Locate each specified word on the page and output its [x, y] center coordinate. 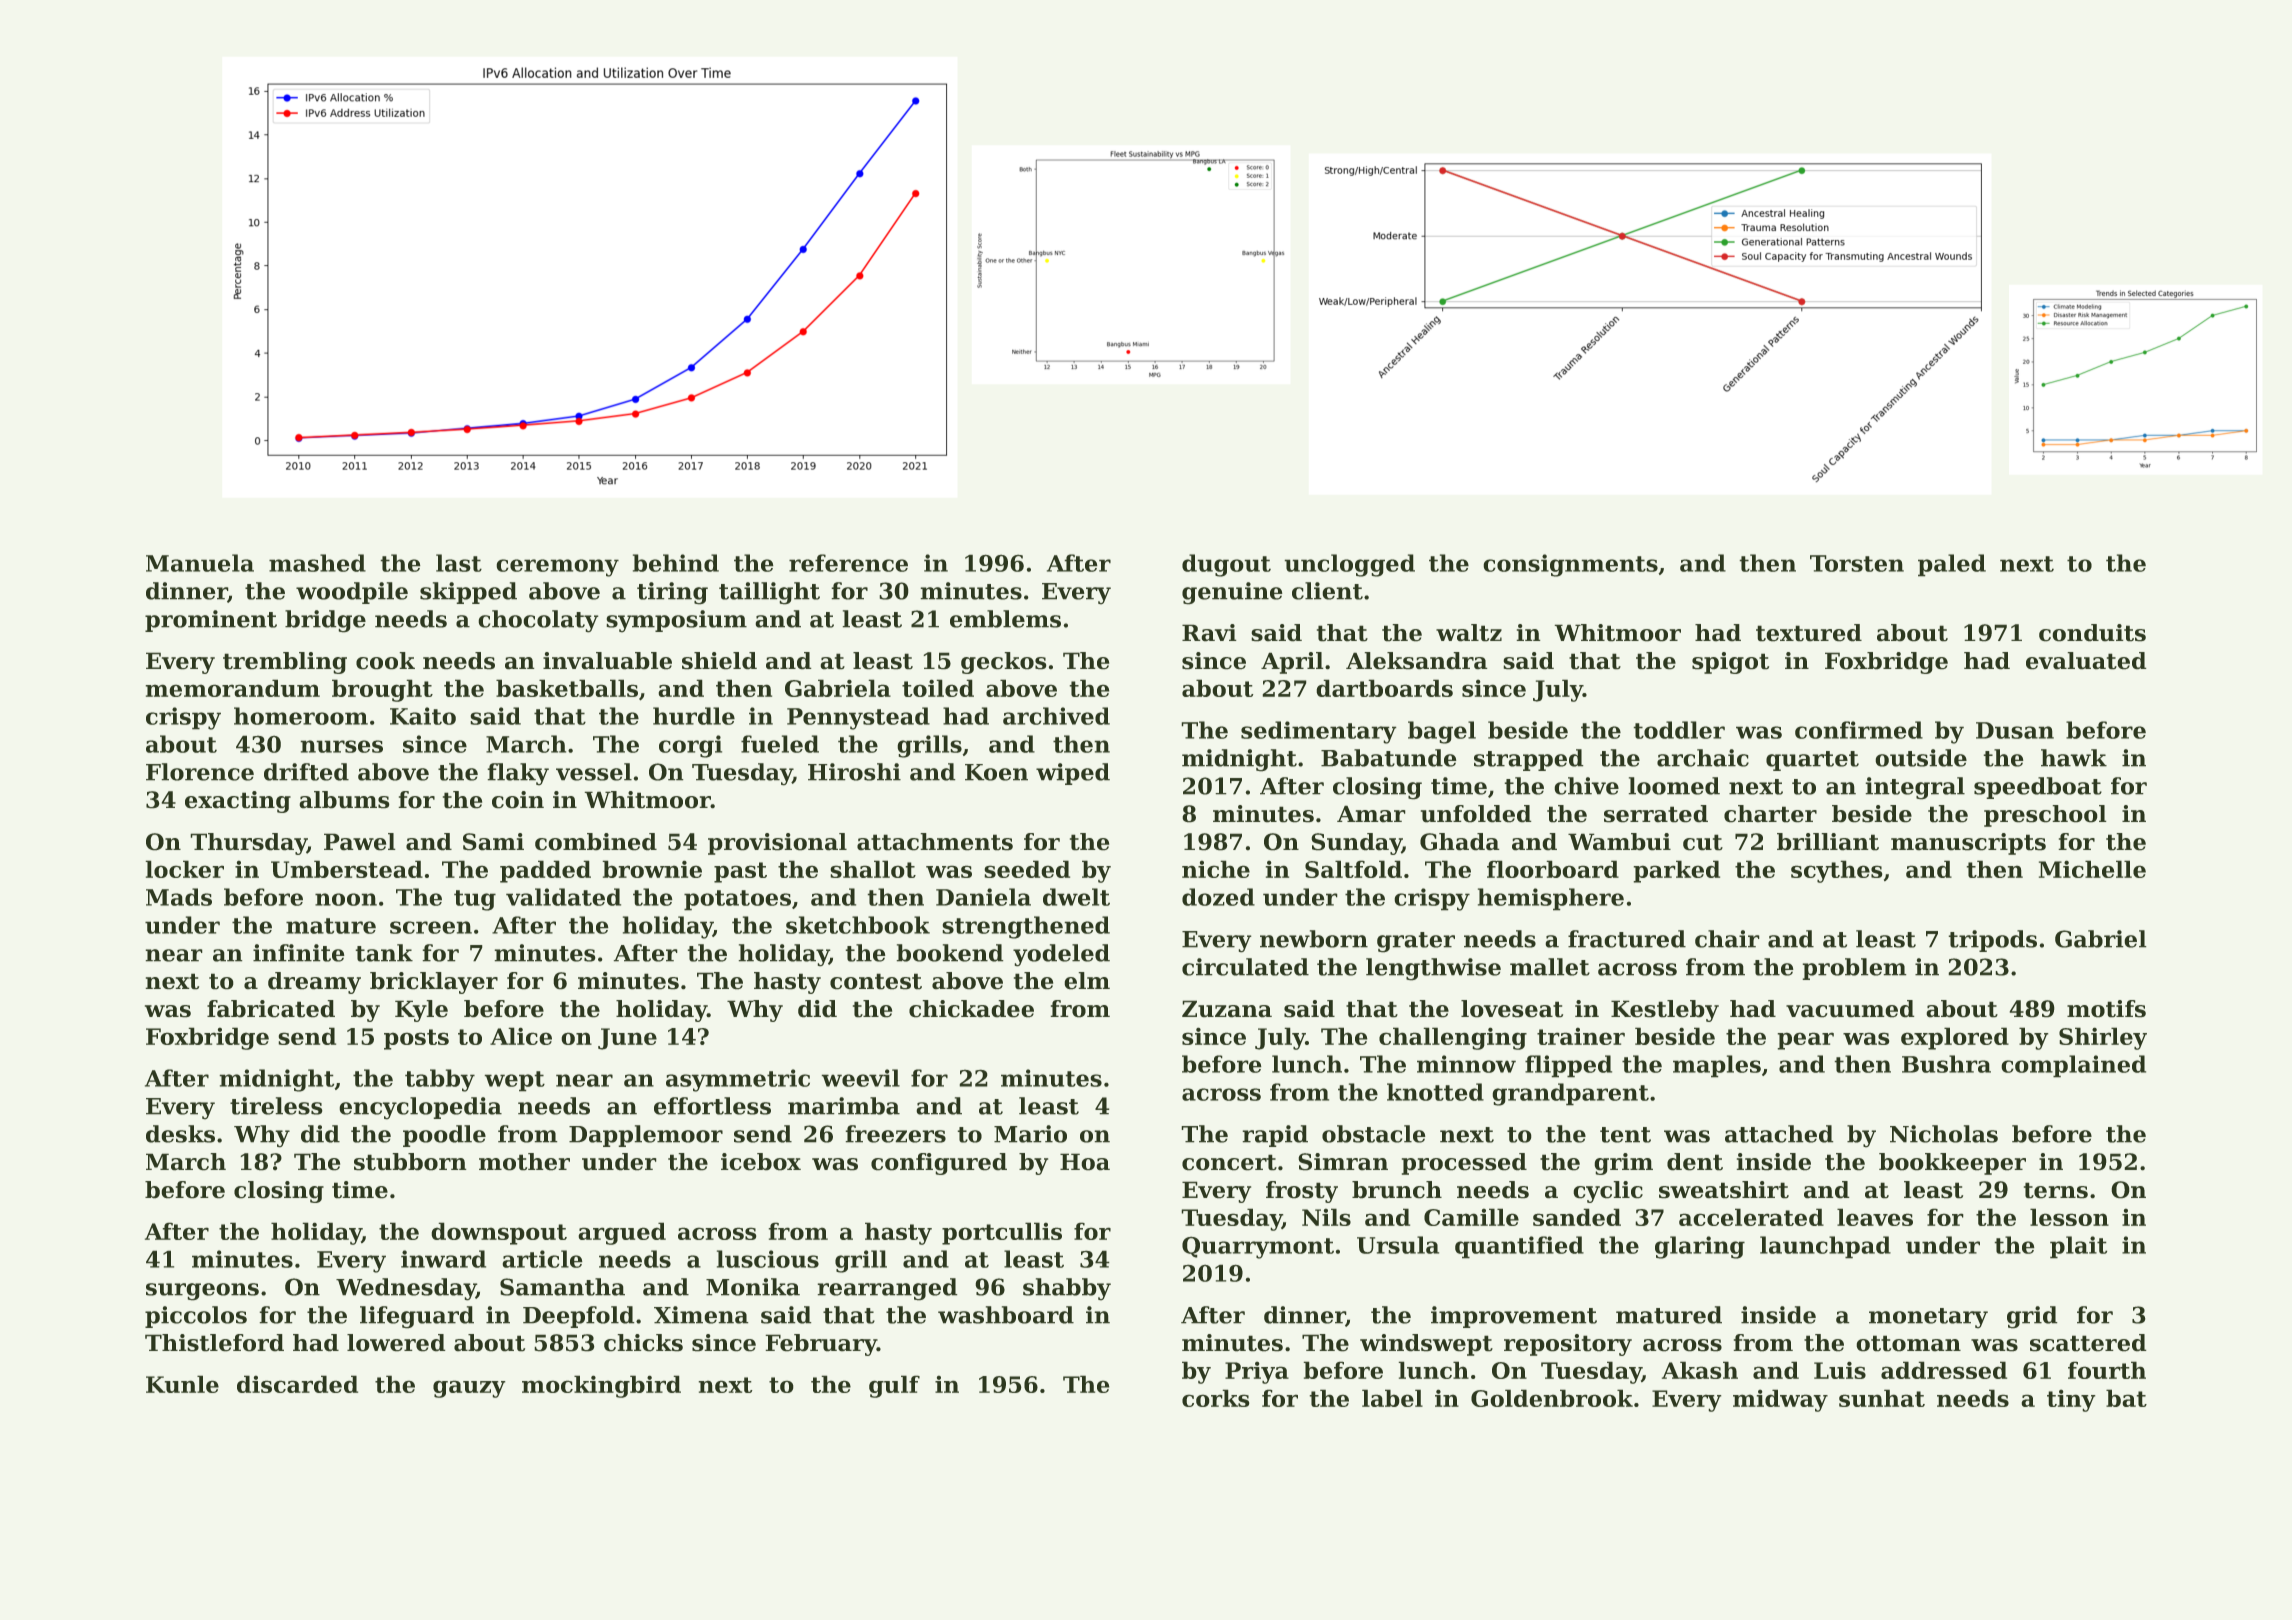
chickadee [971, 1009]
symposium [676, 621]
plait [2078, 1247]
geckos [1004, 663]
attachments [935, 842]
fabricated [271, 1009]
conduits [2092, 633]
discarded [297, 1384]
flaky [518, 774]
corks [1216, 1398]
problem [1854, 969]
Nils [1326, 1217]
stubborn [410, 1162]
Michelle [2092, 869]
